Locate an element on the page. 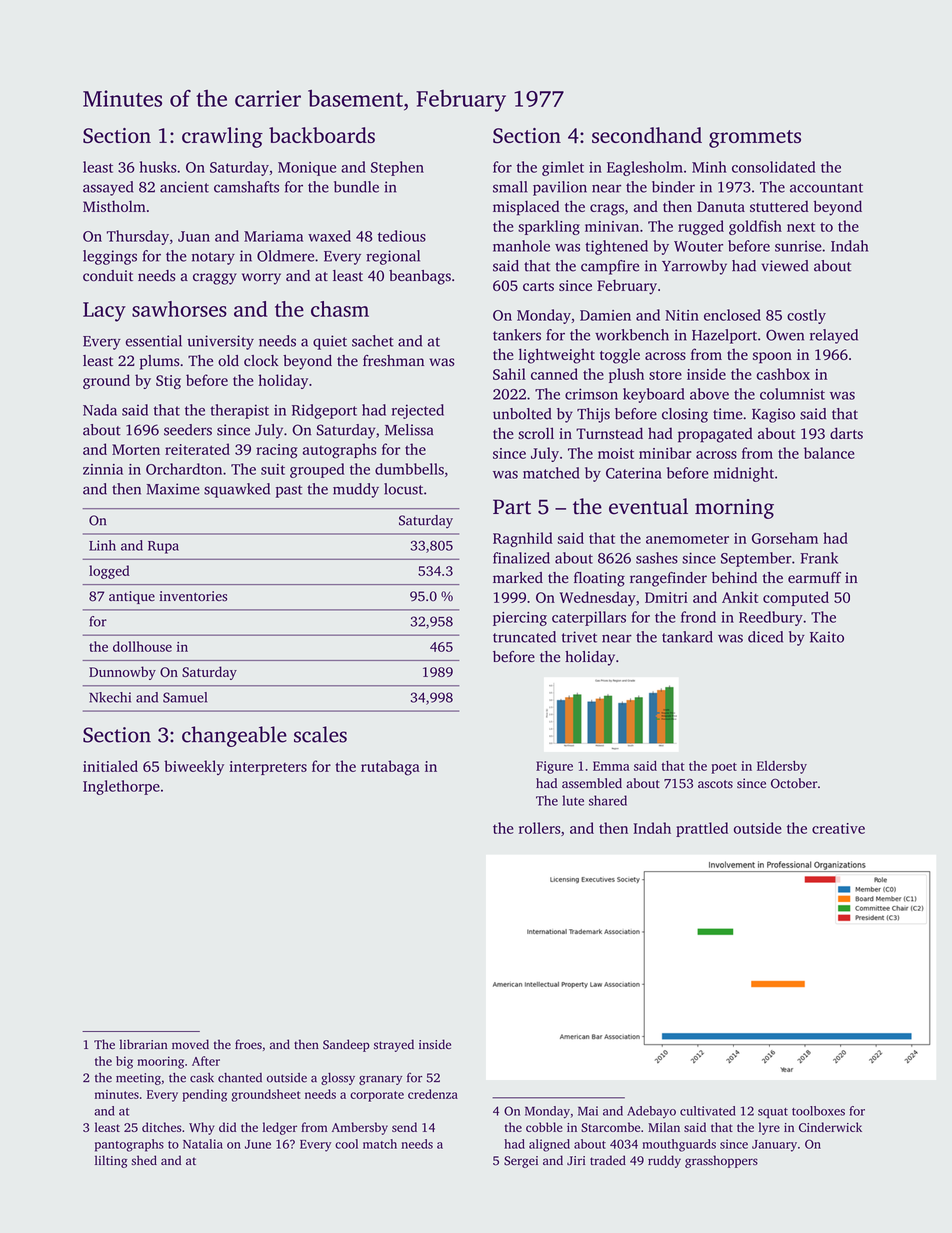 Image resolution: width=952 pixels, height=1233 pixels. Part is located at coordinates (512, 507).
